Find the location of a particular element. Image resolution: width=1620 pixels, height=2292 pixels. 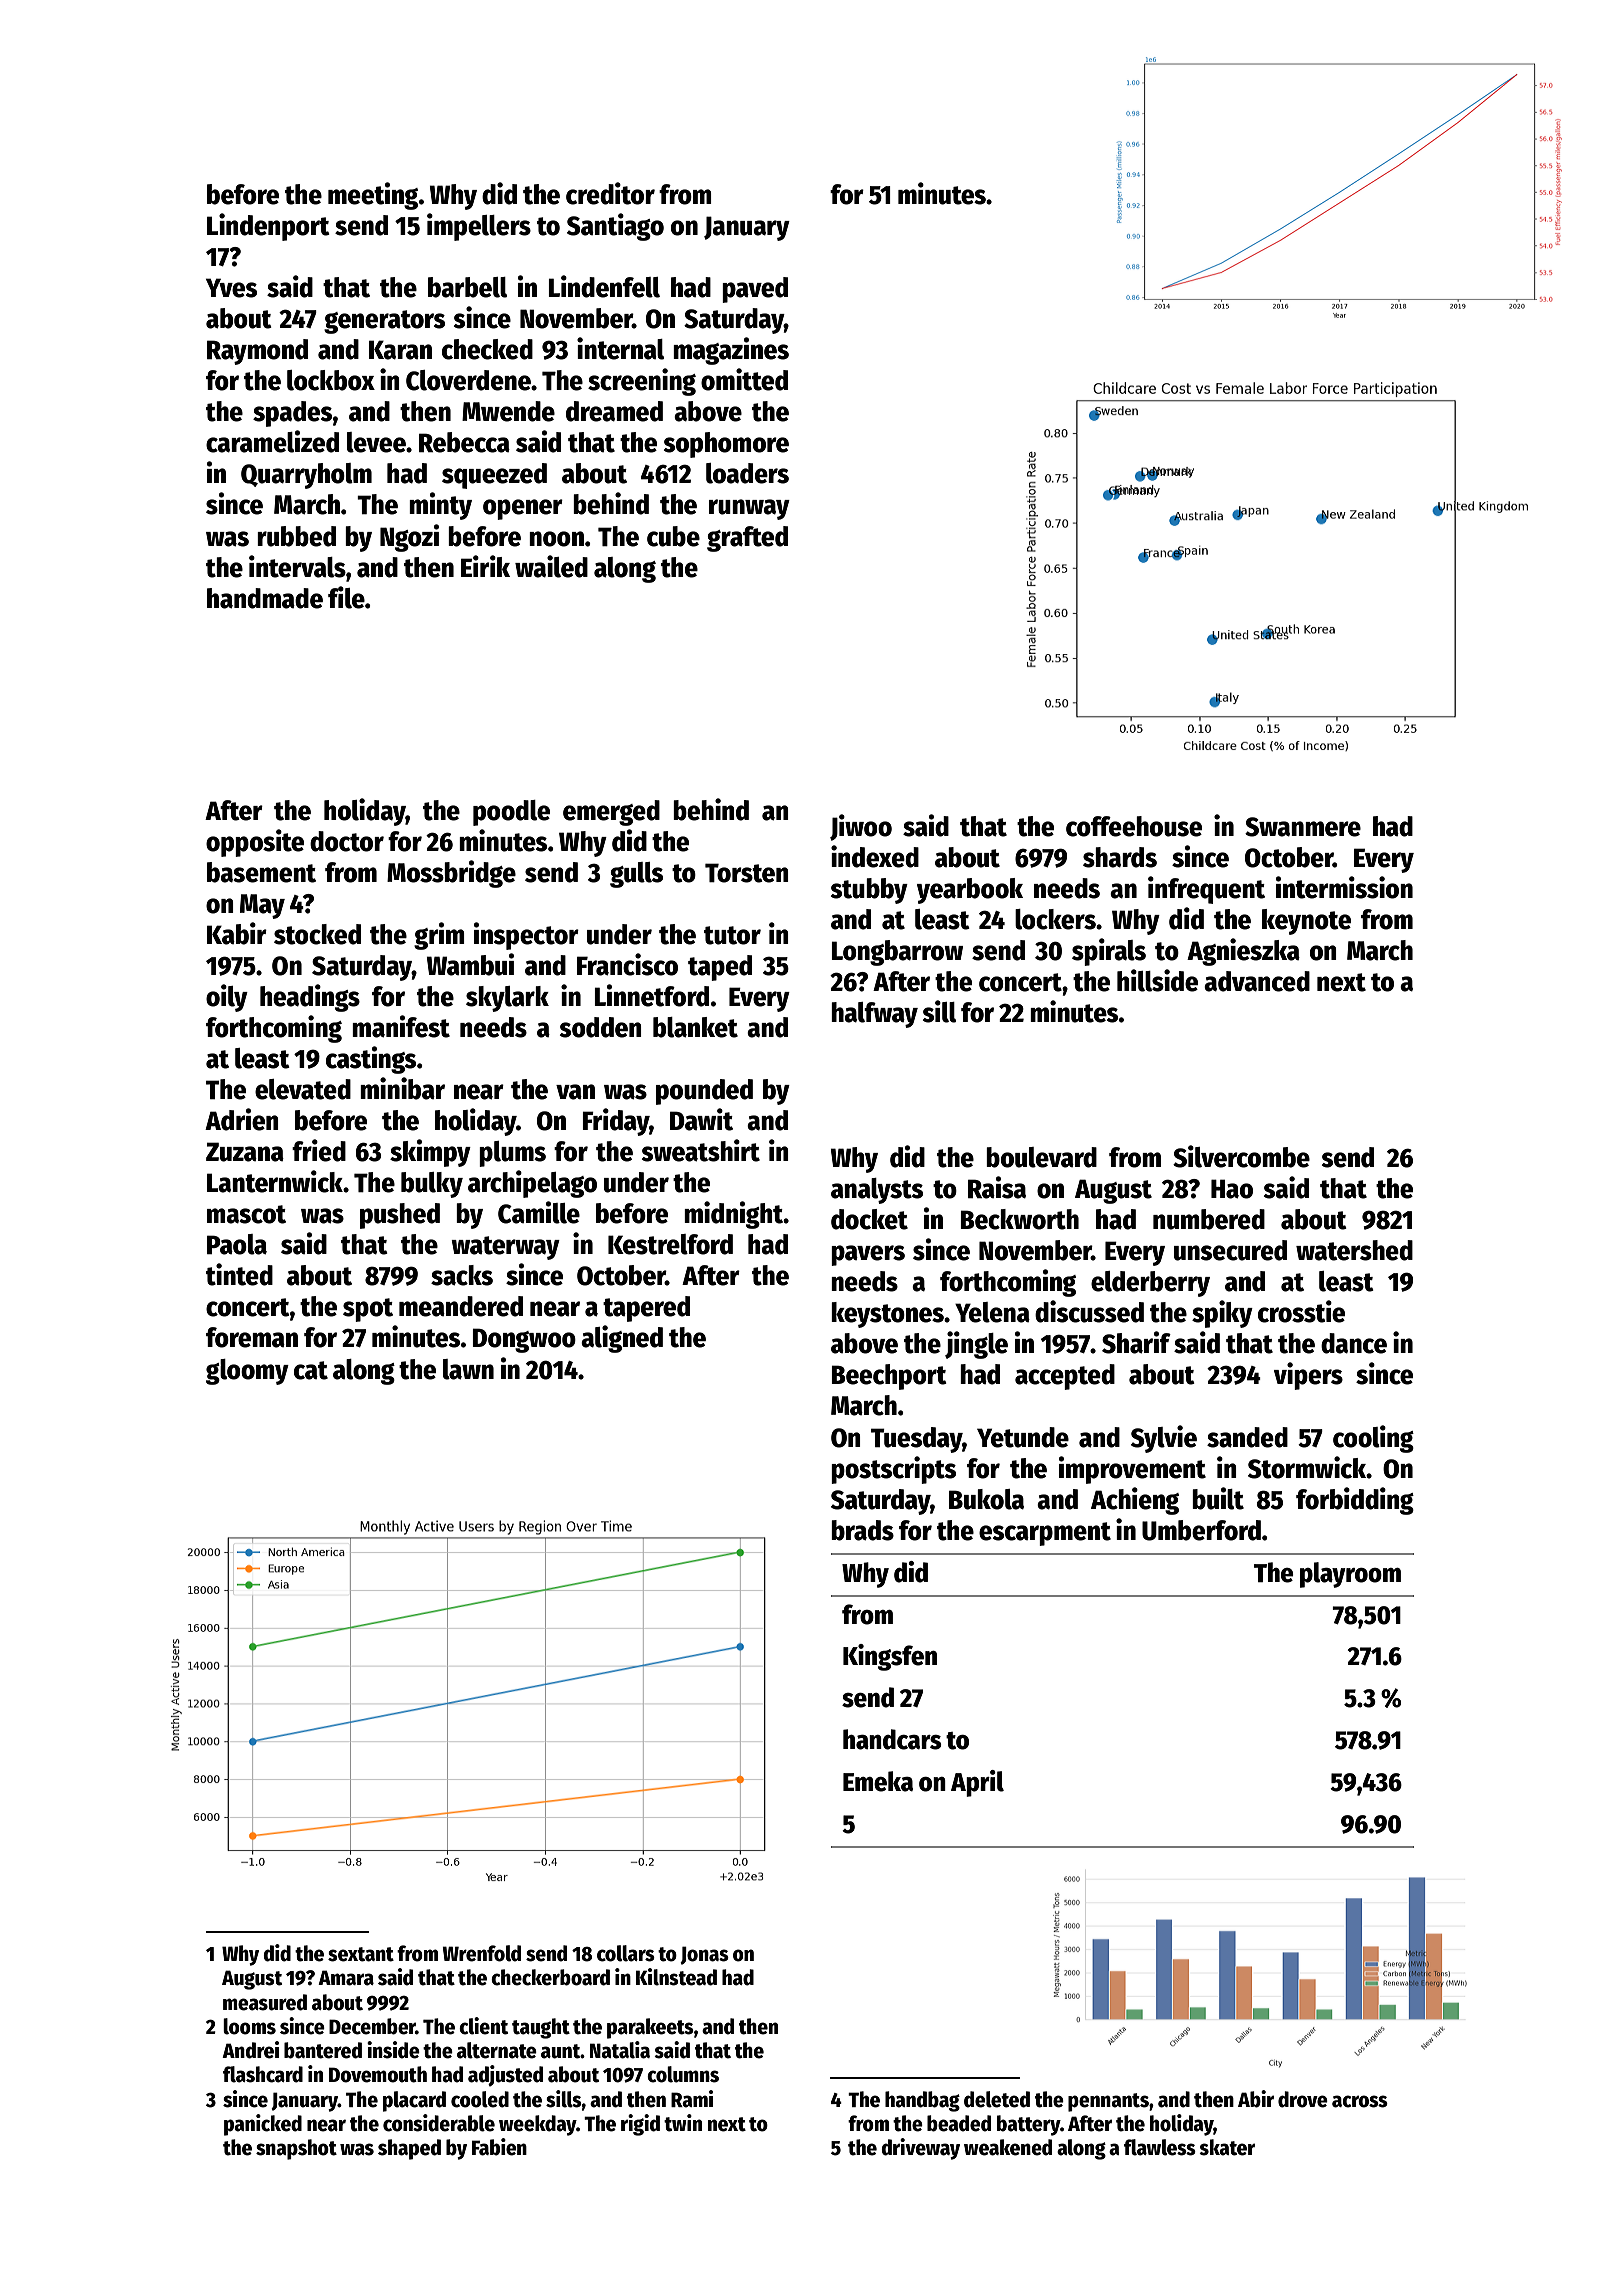

flawless is located at coordinates (1160, 2147).
